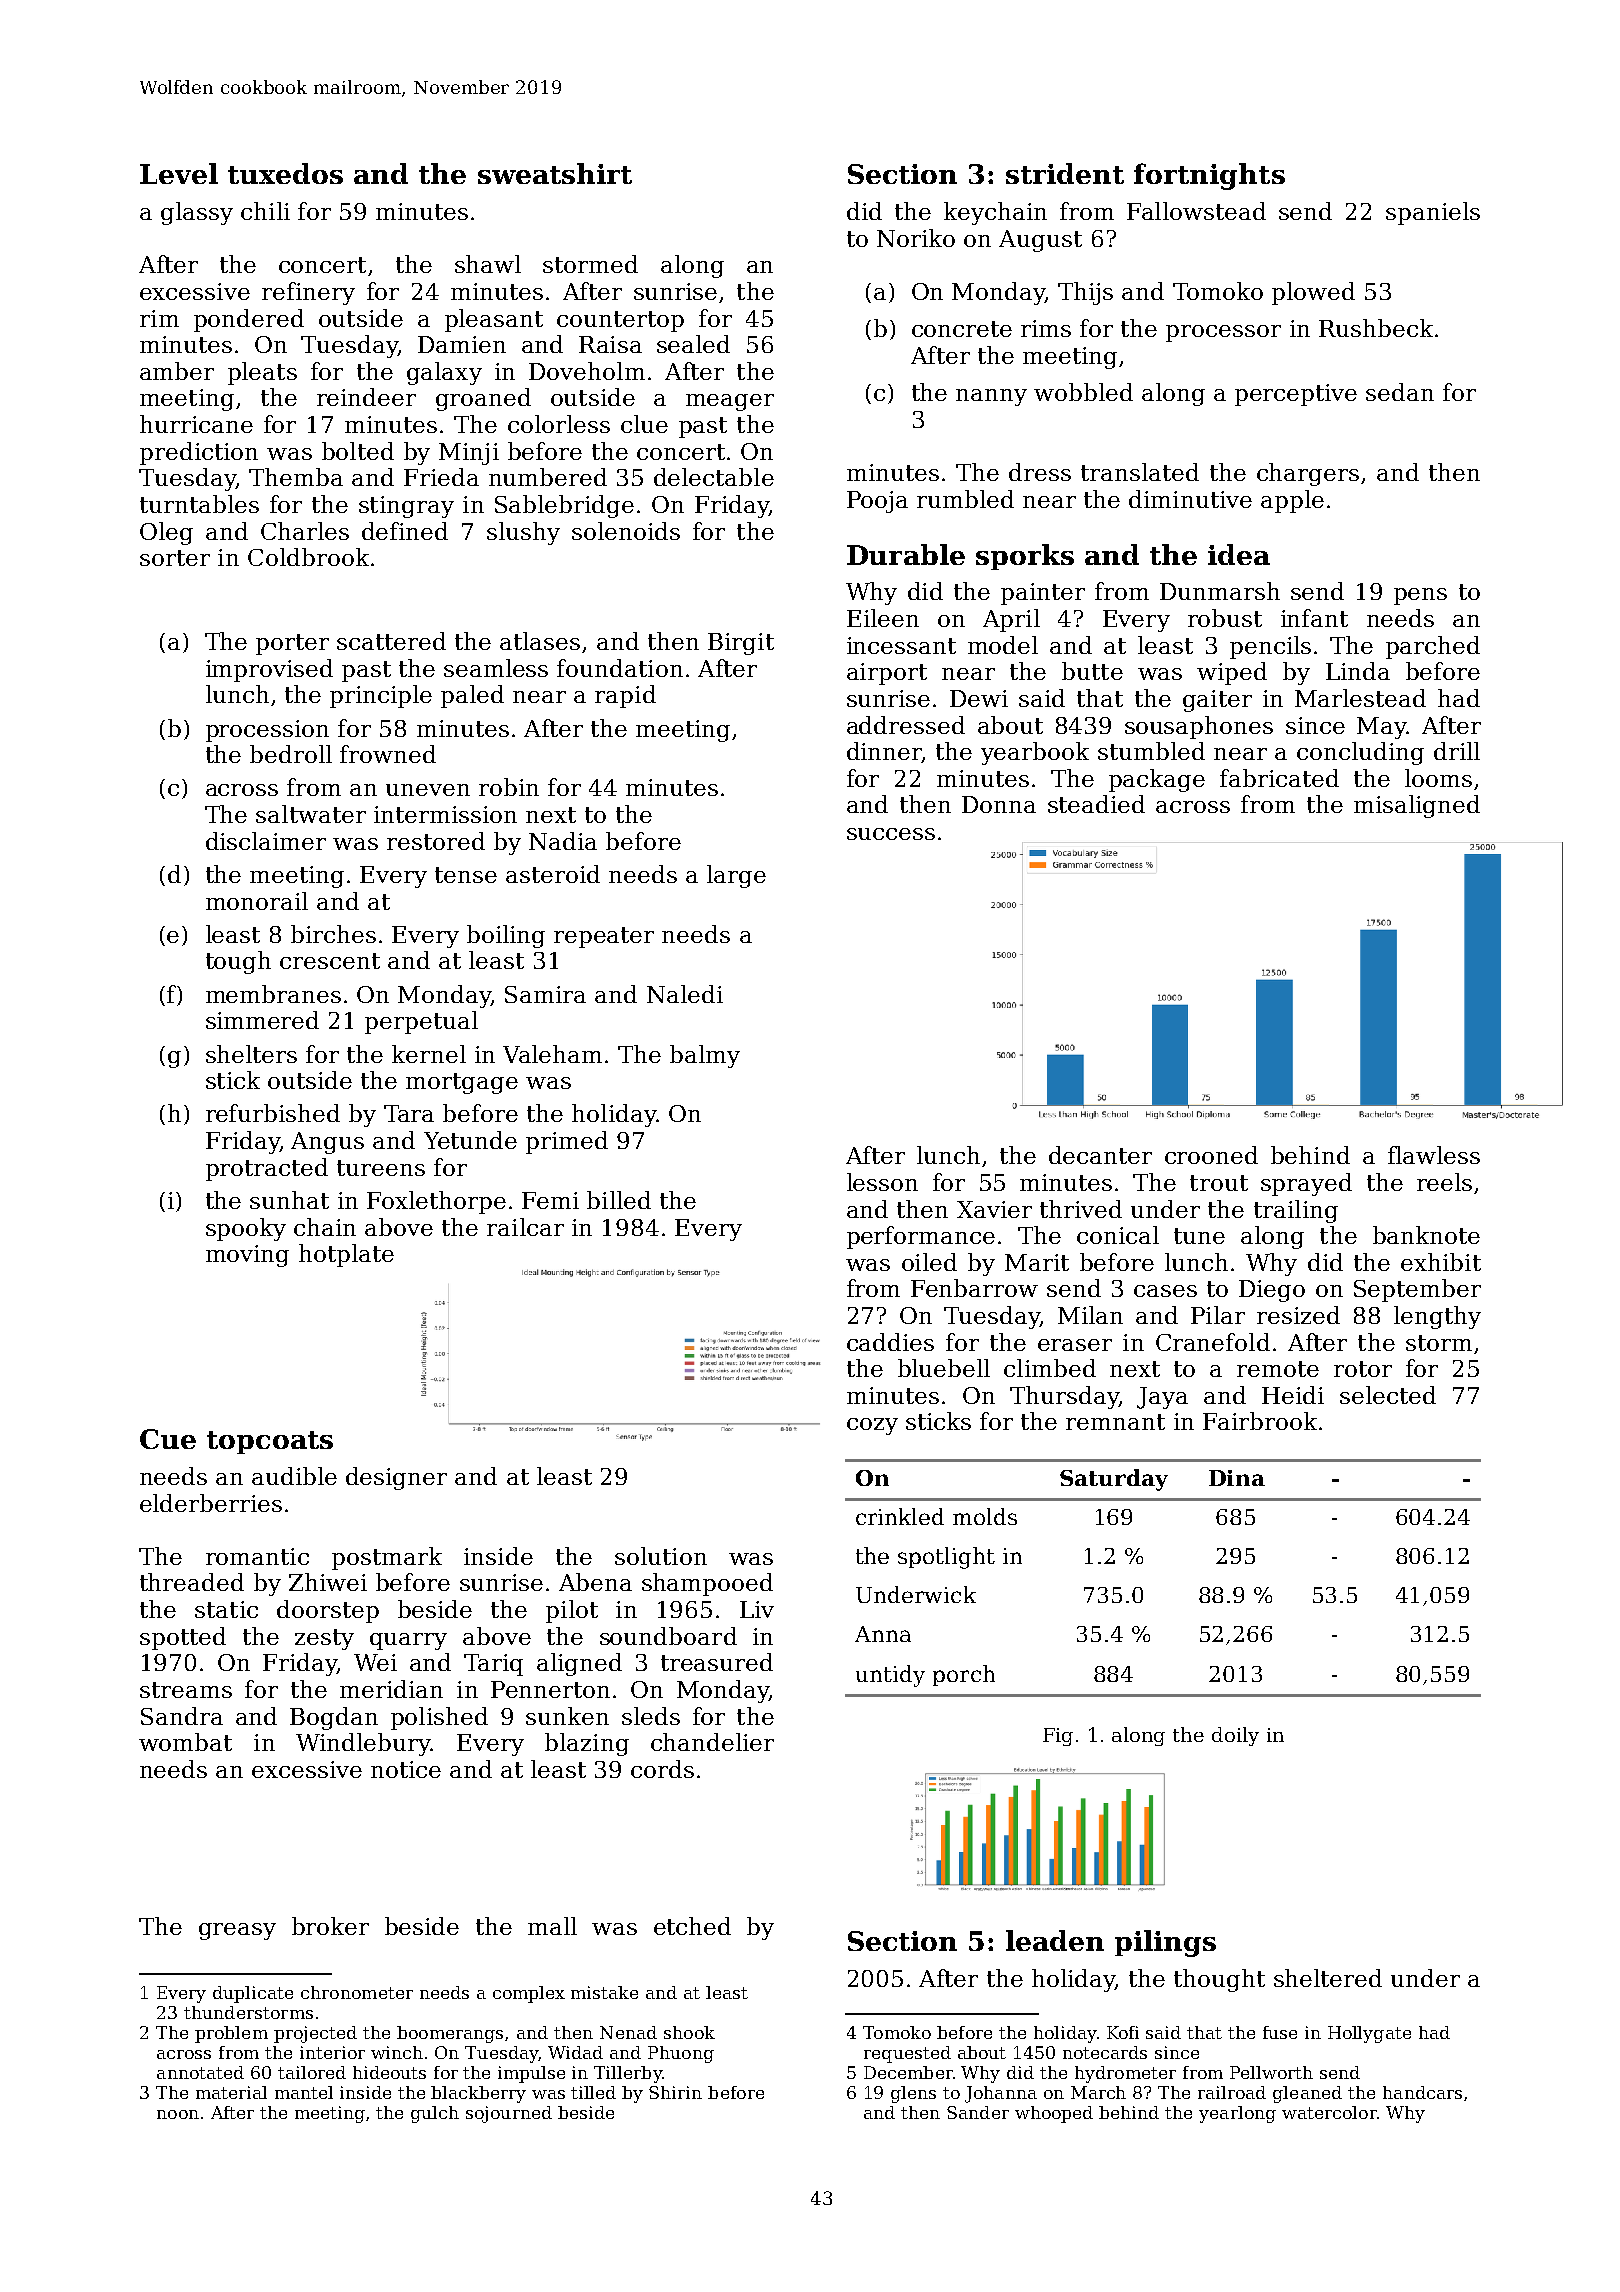 The width and height of the screenshot is (1620, 2292). Describe the element at coordinates (265, 211) in the screenshot. I see `chili` at that location.
